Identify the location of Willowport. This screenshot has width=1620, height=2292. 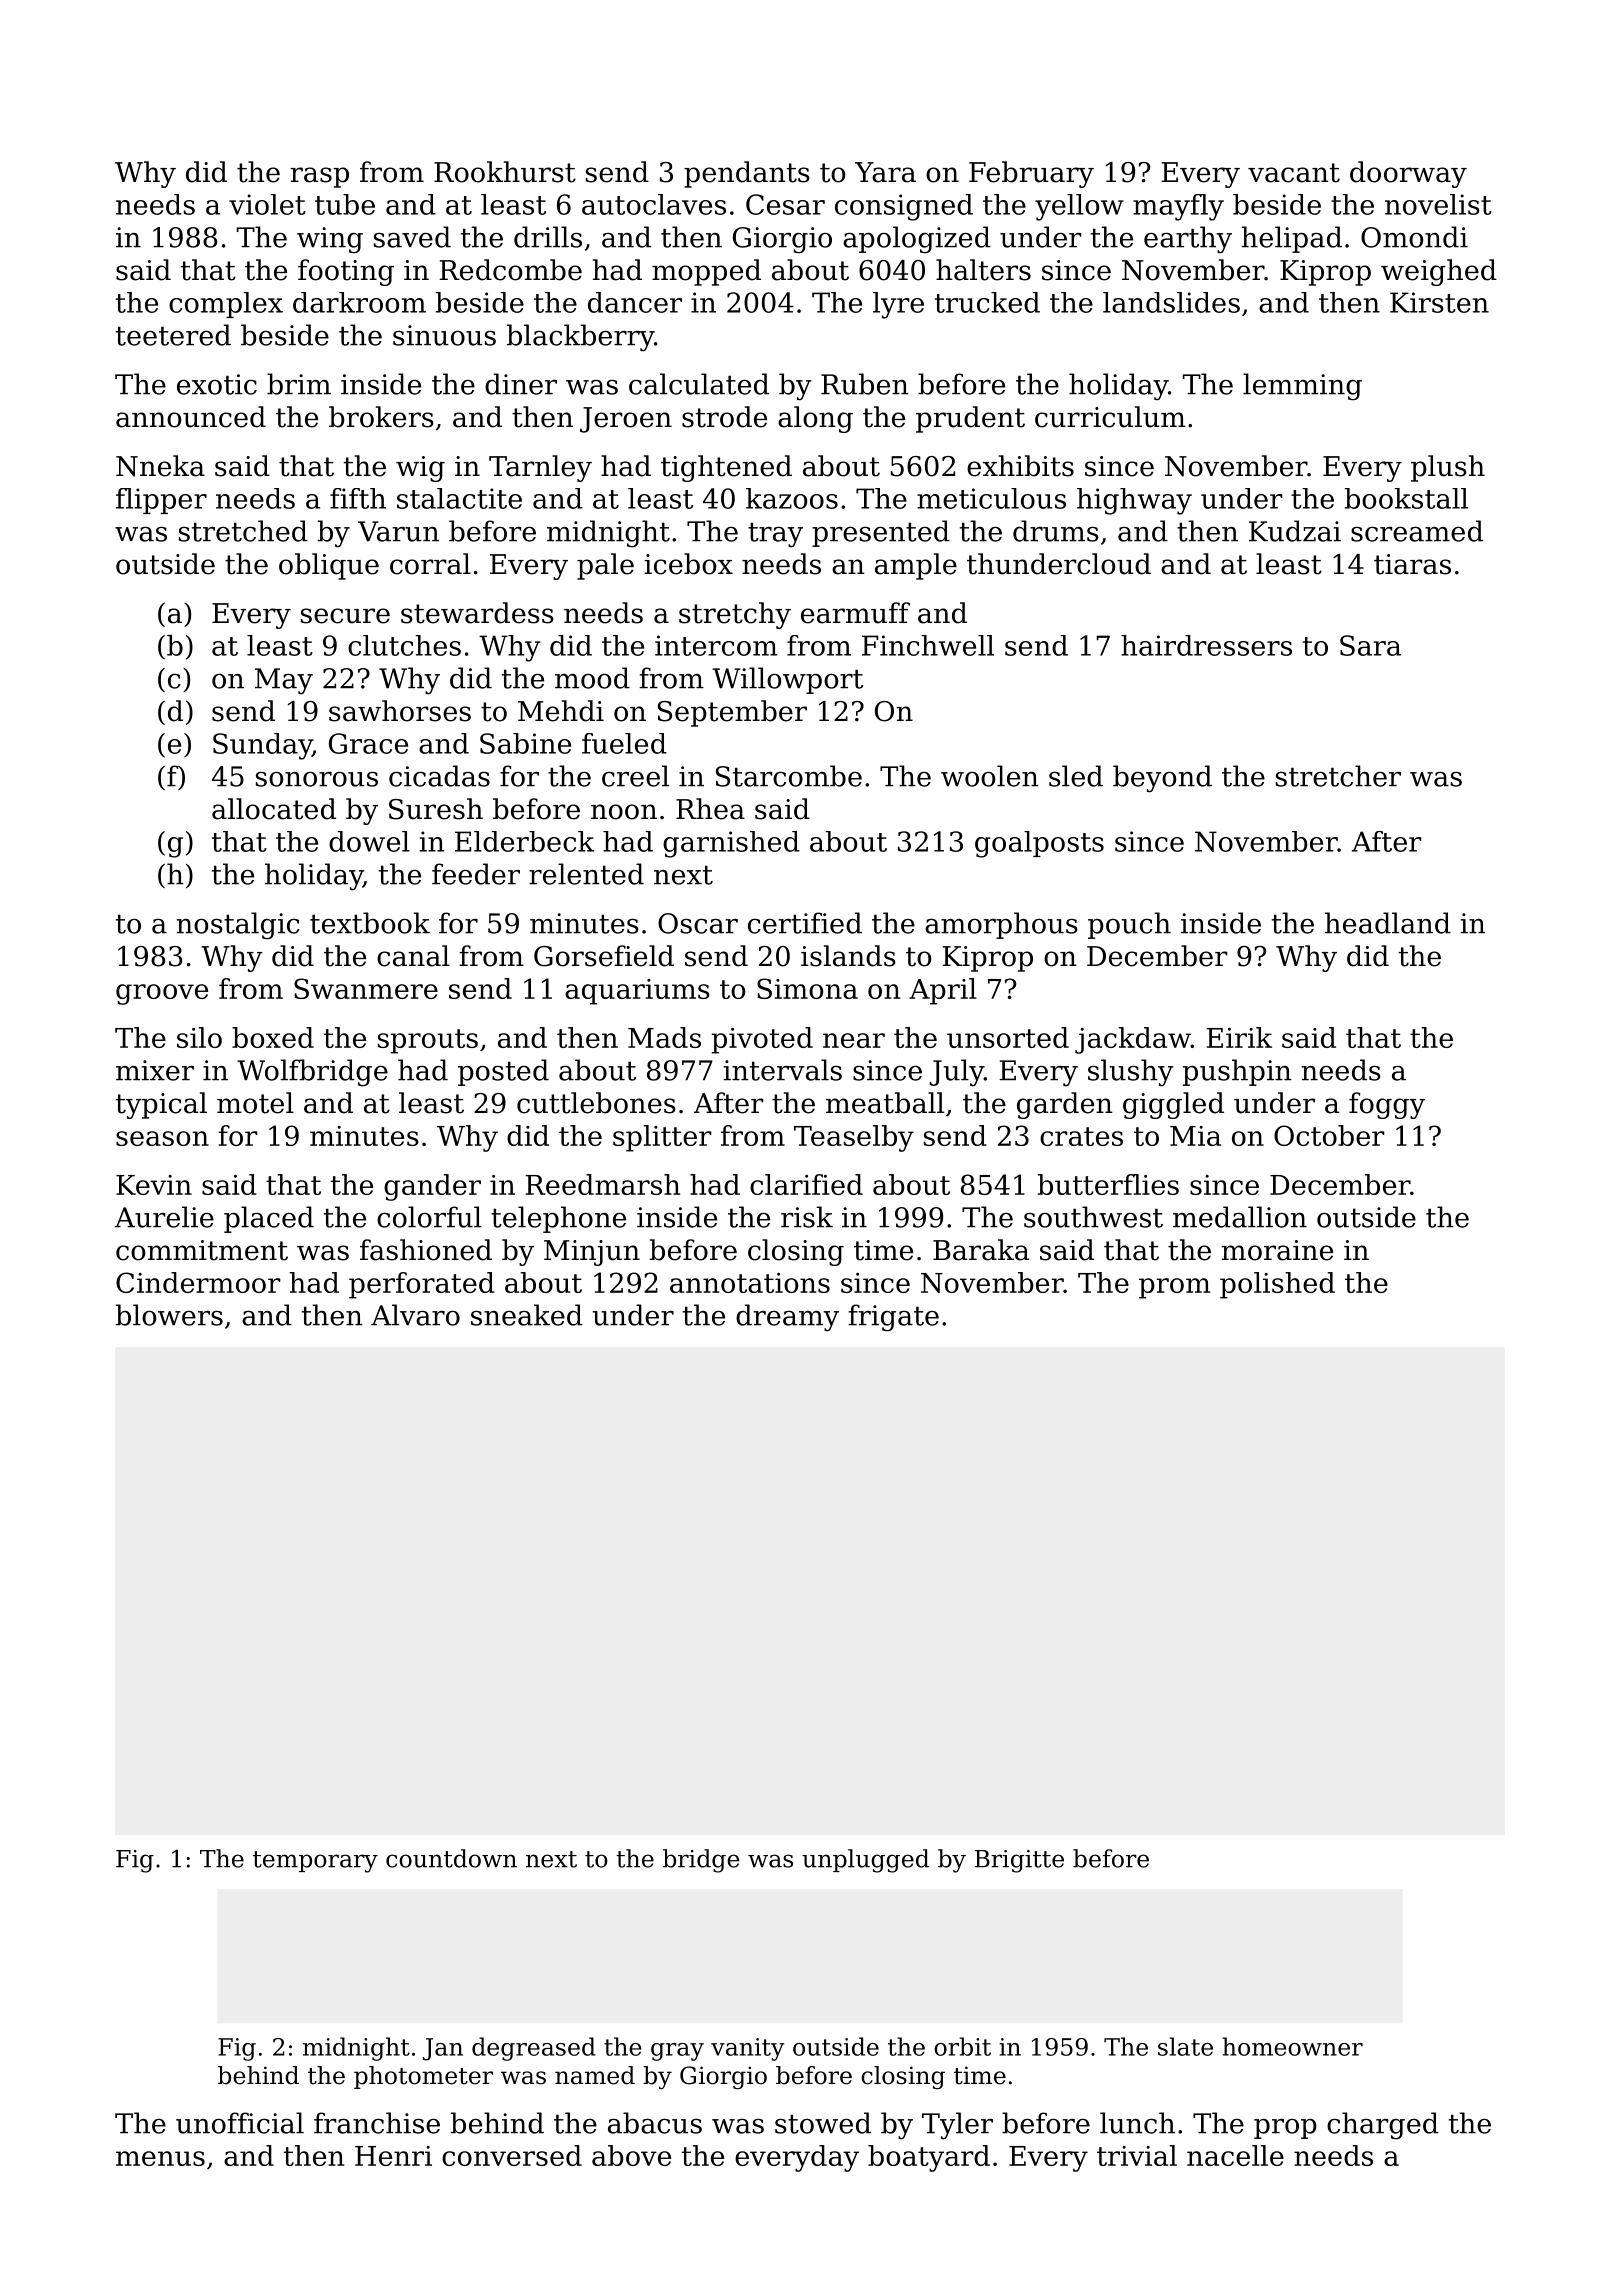
(787, 680).
